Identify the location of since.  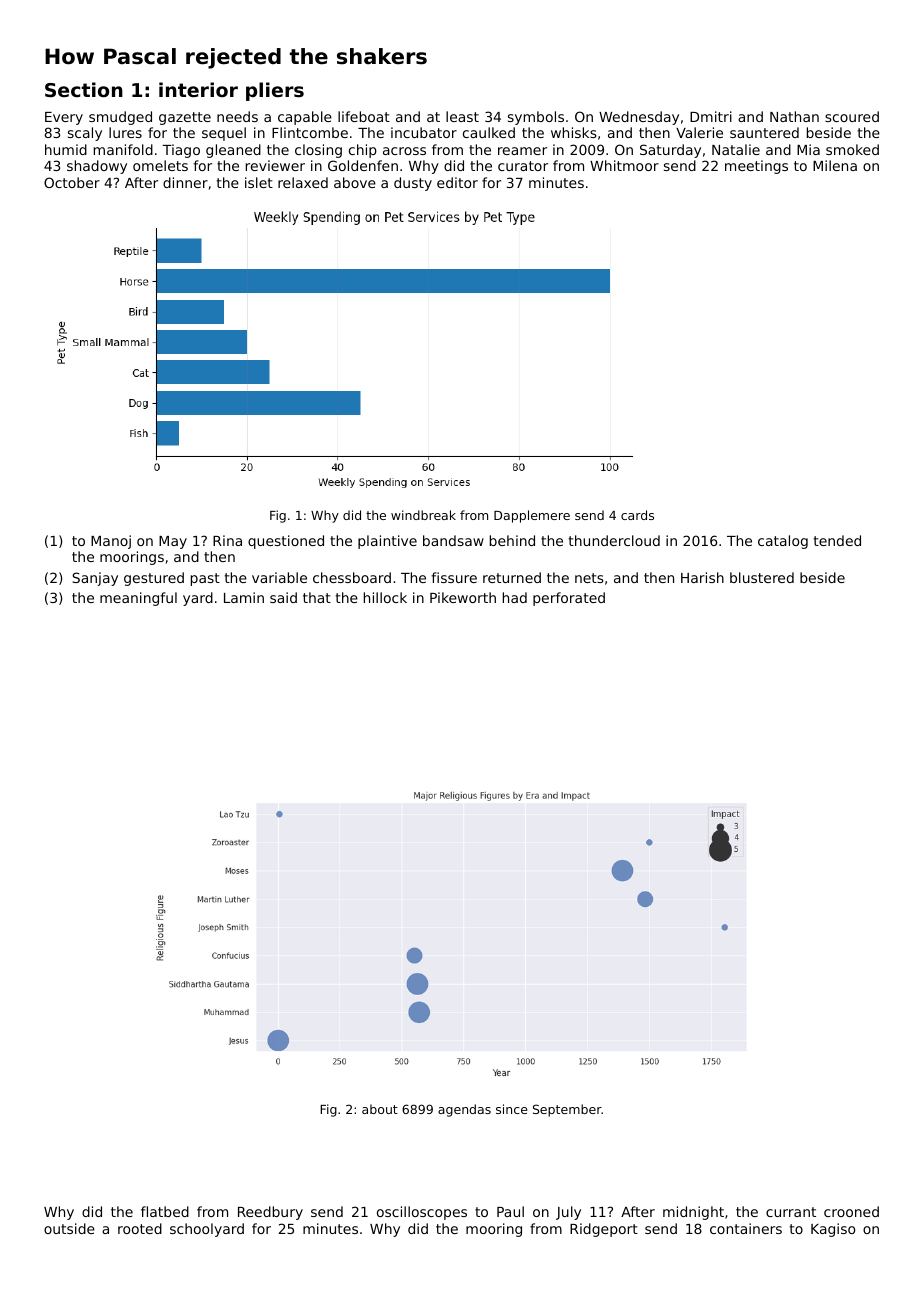
(512, 1109).
